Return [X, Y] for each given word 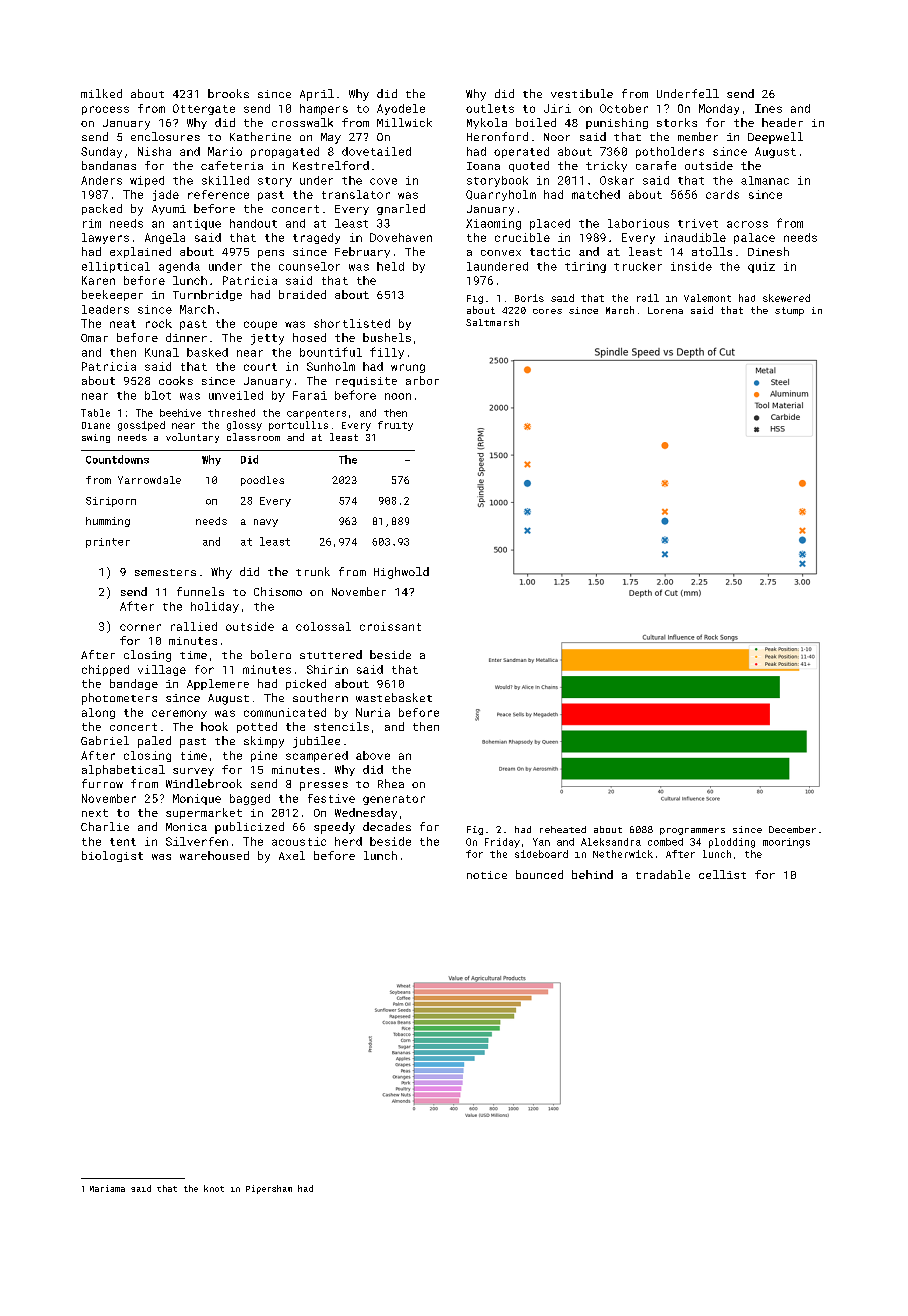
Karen [98, 280]
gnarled [401, 209]
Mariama [107, 1188]
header [782, 122]
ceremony [179, 714]
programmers [692, 831]
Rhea [391, 783]
